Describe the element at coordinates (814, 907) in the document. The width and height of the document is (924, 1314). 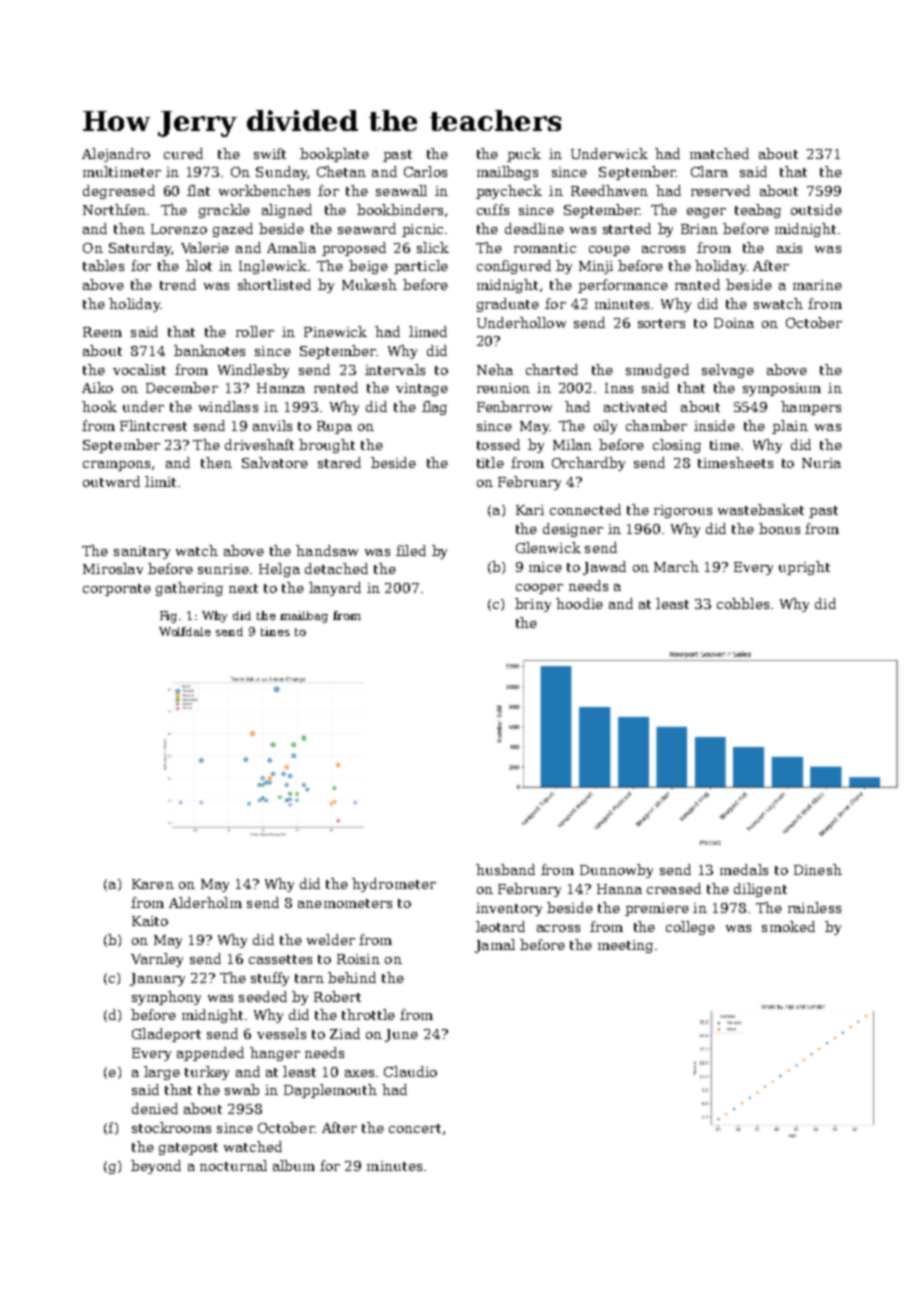
I see `rainless` at that location.
